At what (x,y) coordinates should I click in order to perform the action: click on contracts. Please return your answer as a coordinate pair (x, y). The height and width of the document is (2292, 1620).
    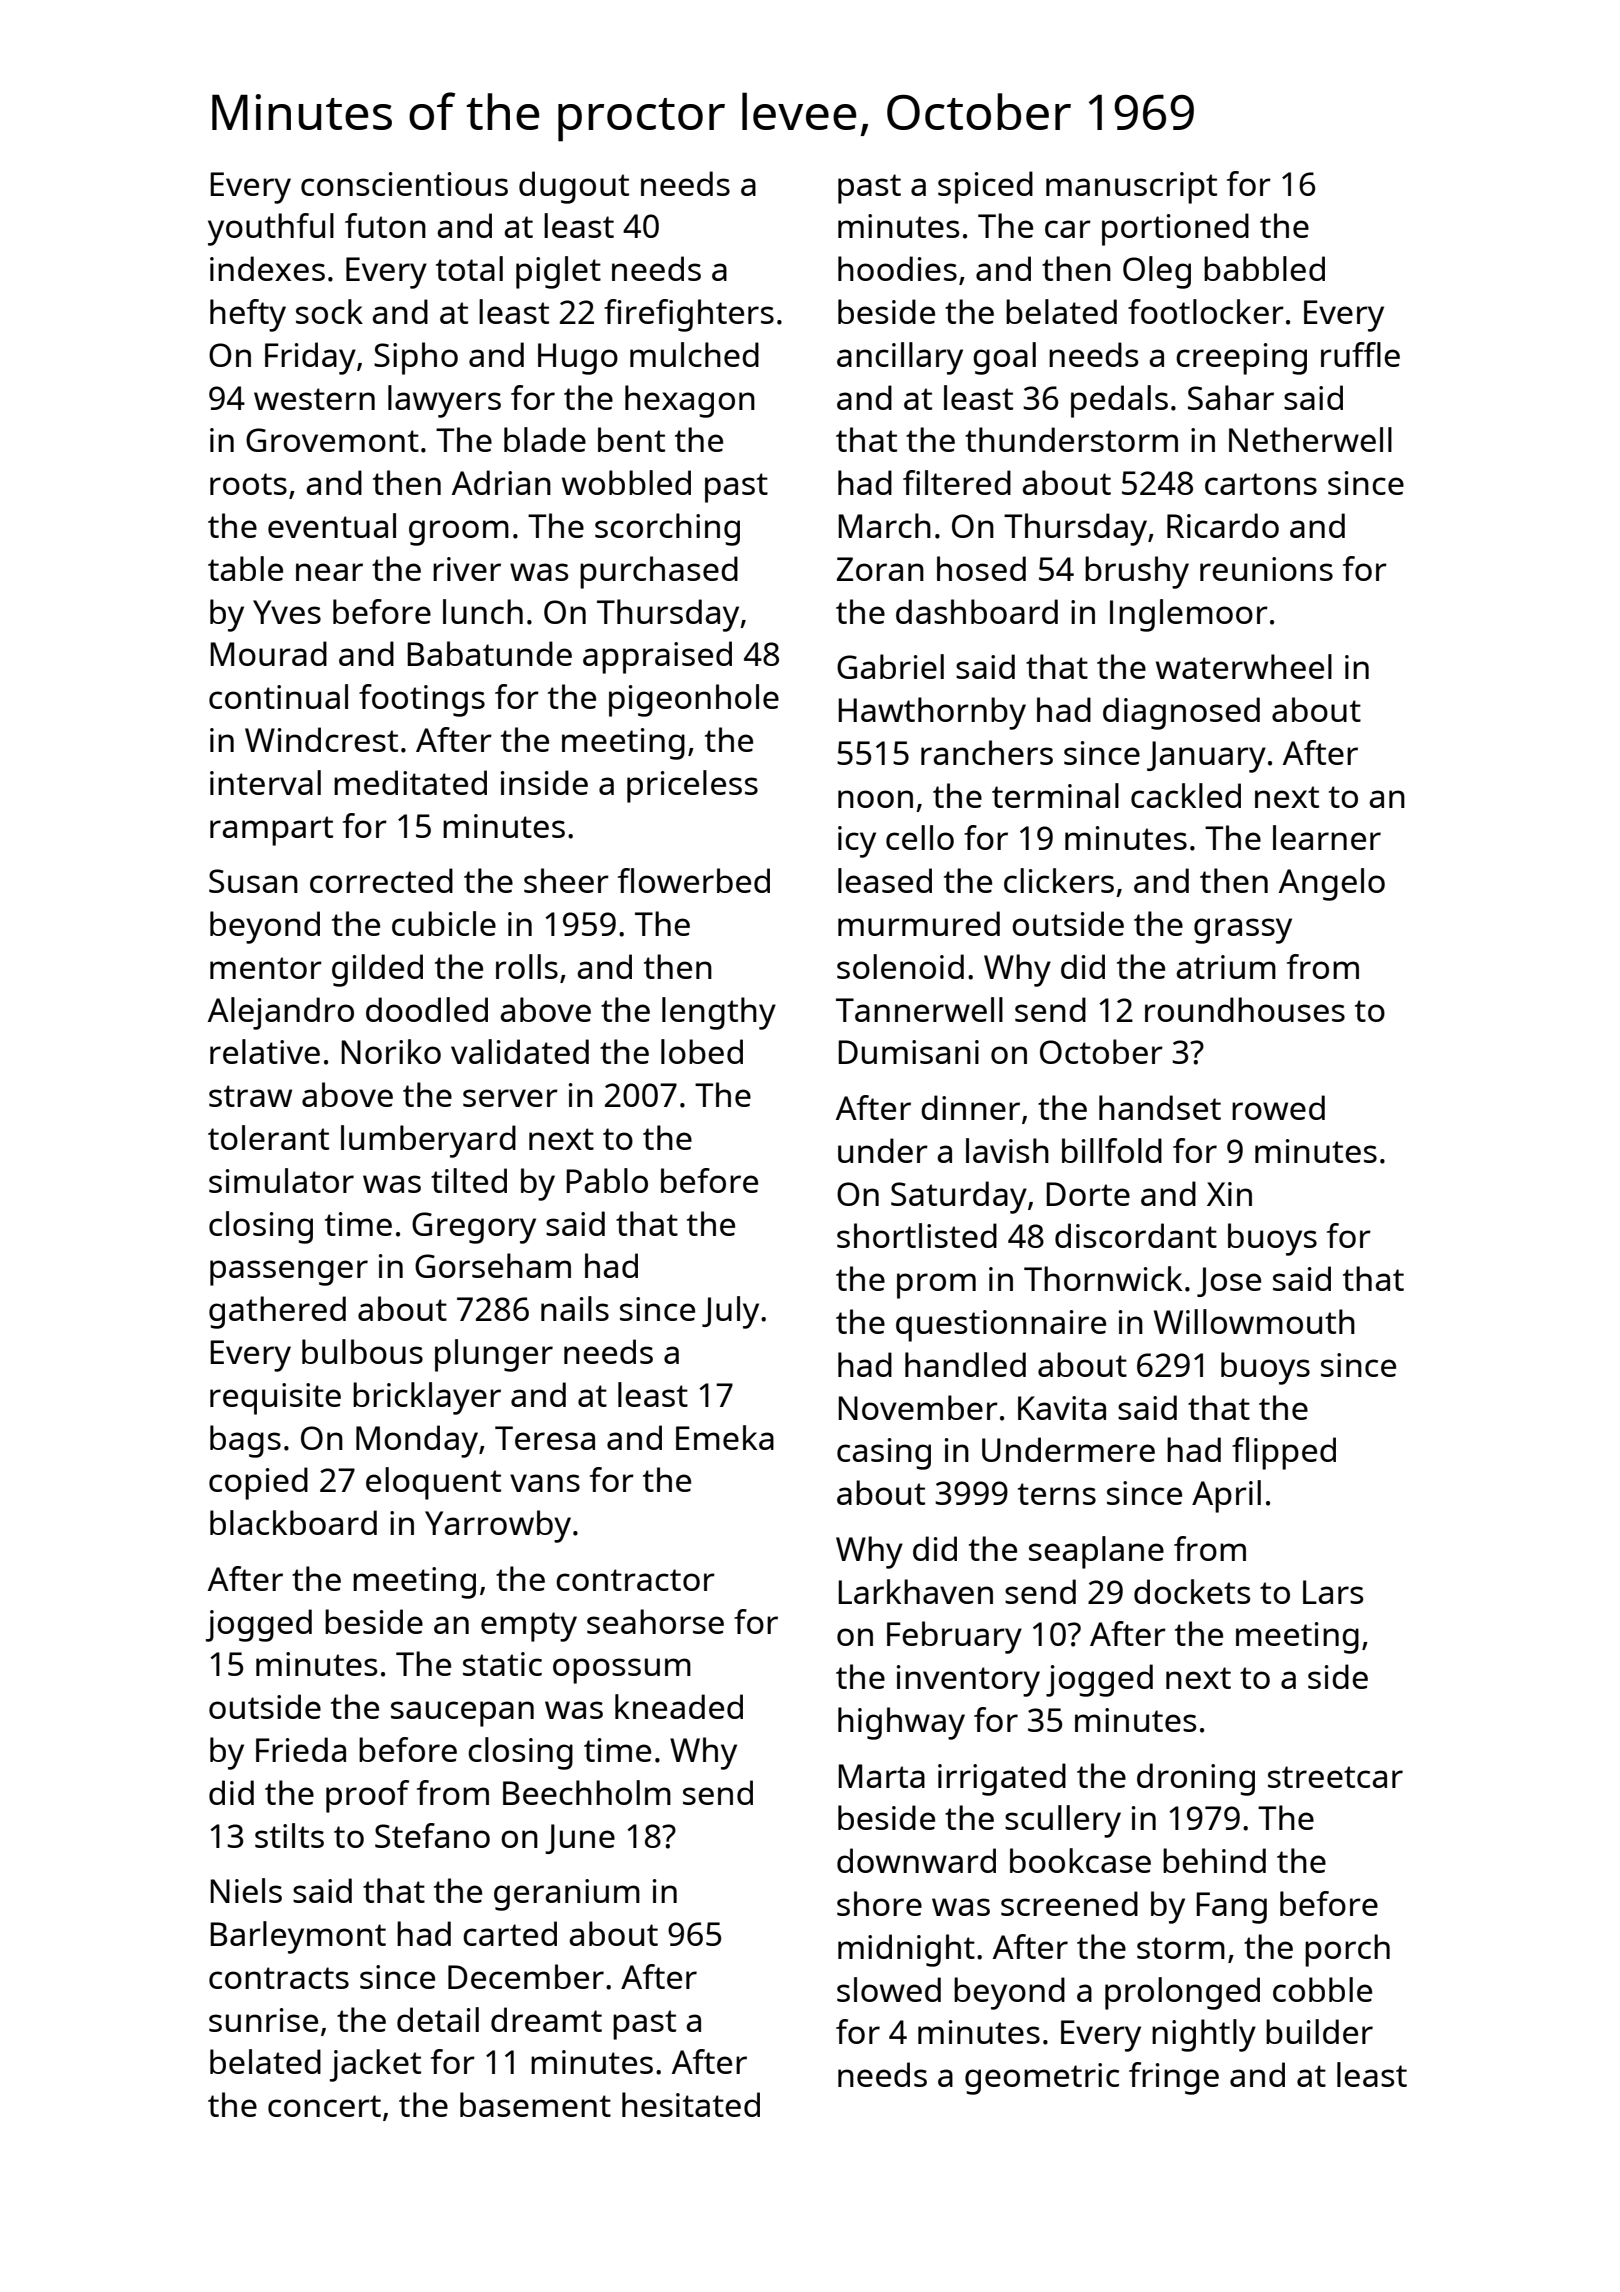
    Looking at the image, I should click on (279, 1978).
